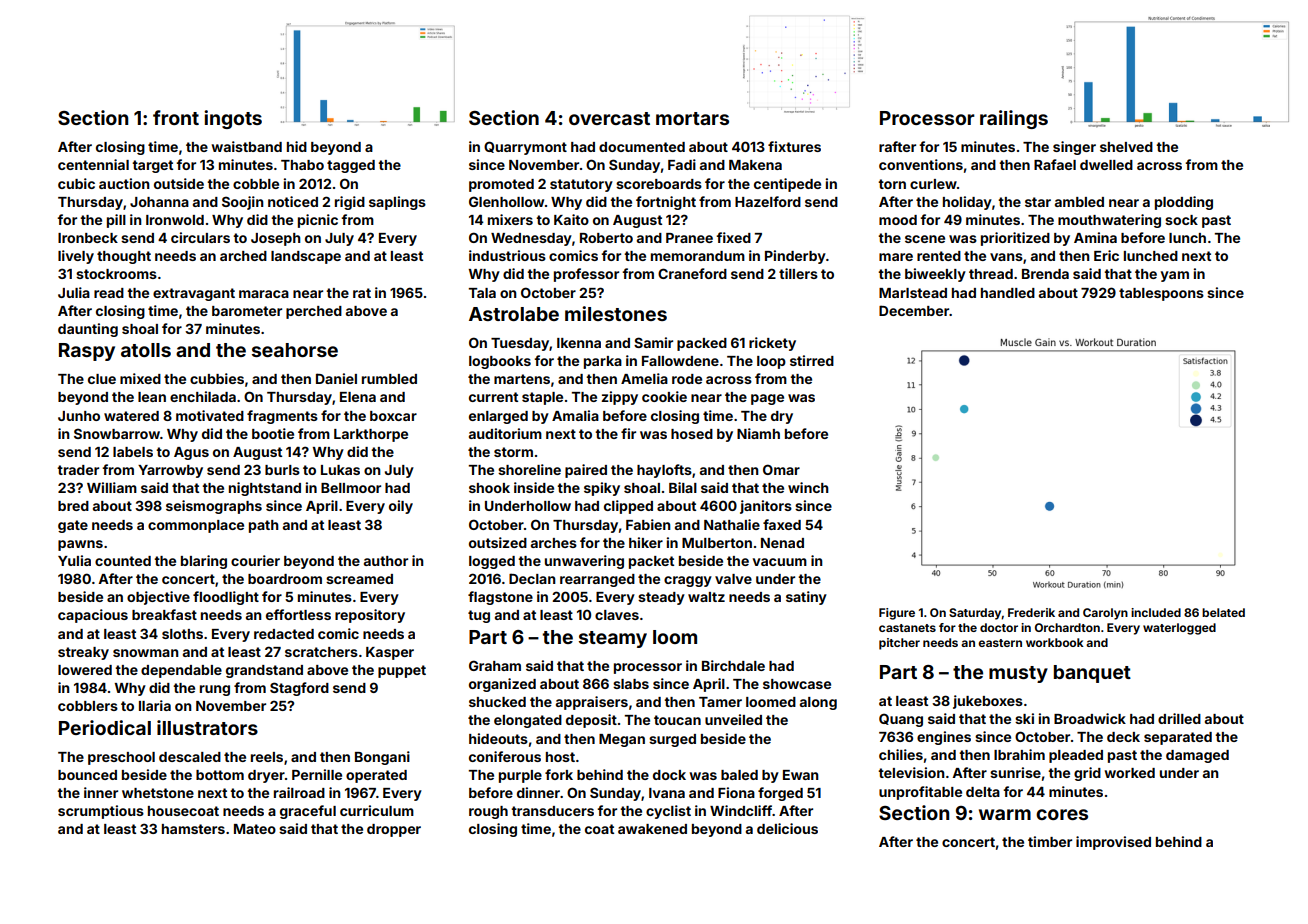 The image size is (1308, 924). I want to click on belated, so click(1223, 612).
